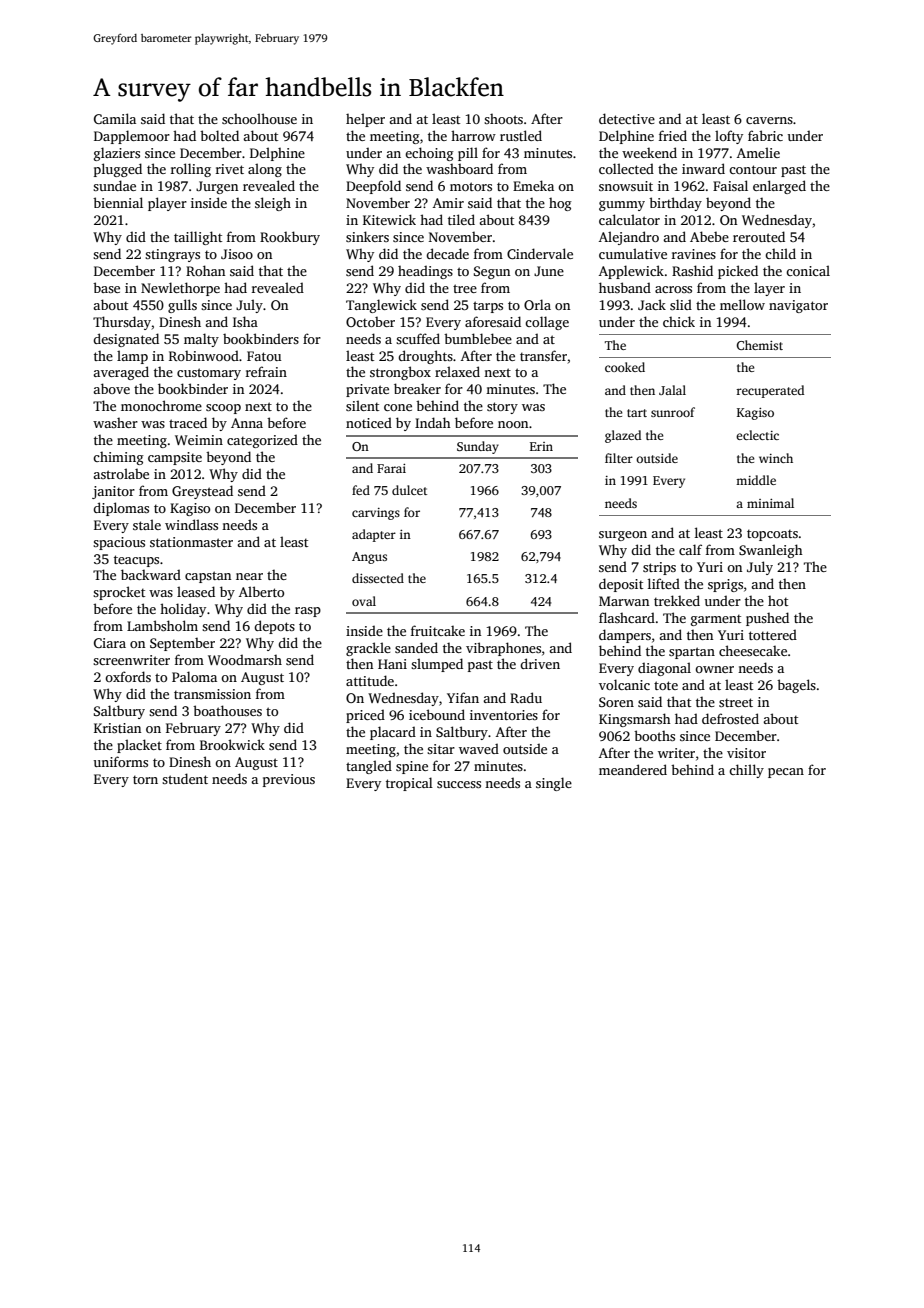  Describe the element at coordinates (118, 202) in the screenshot. I see `biennial` at that location.
